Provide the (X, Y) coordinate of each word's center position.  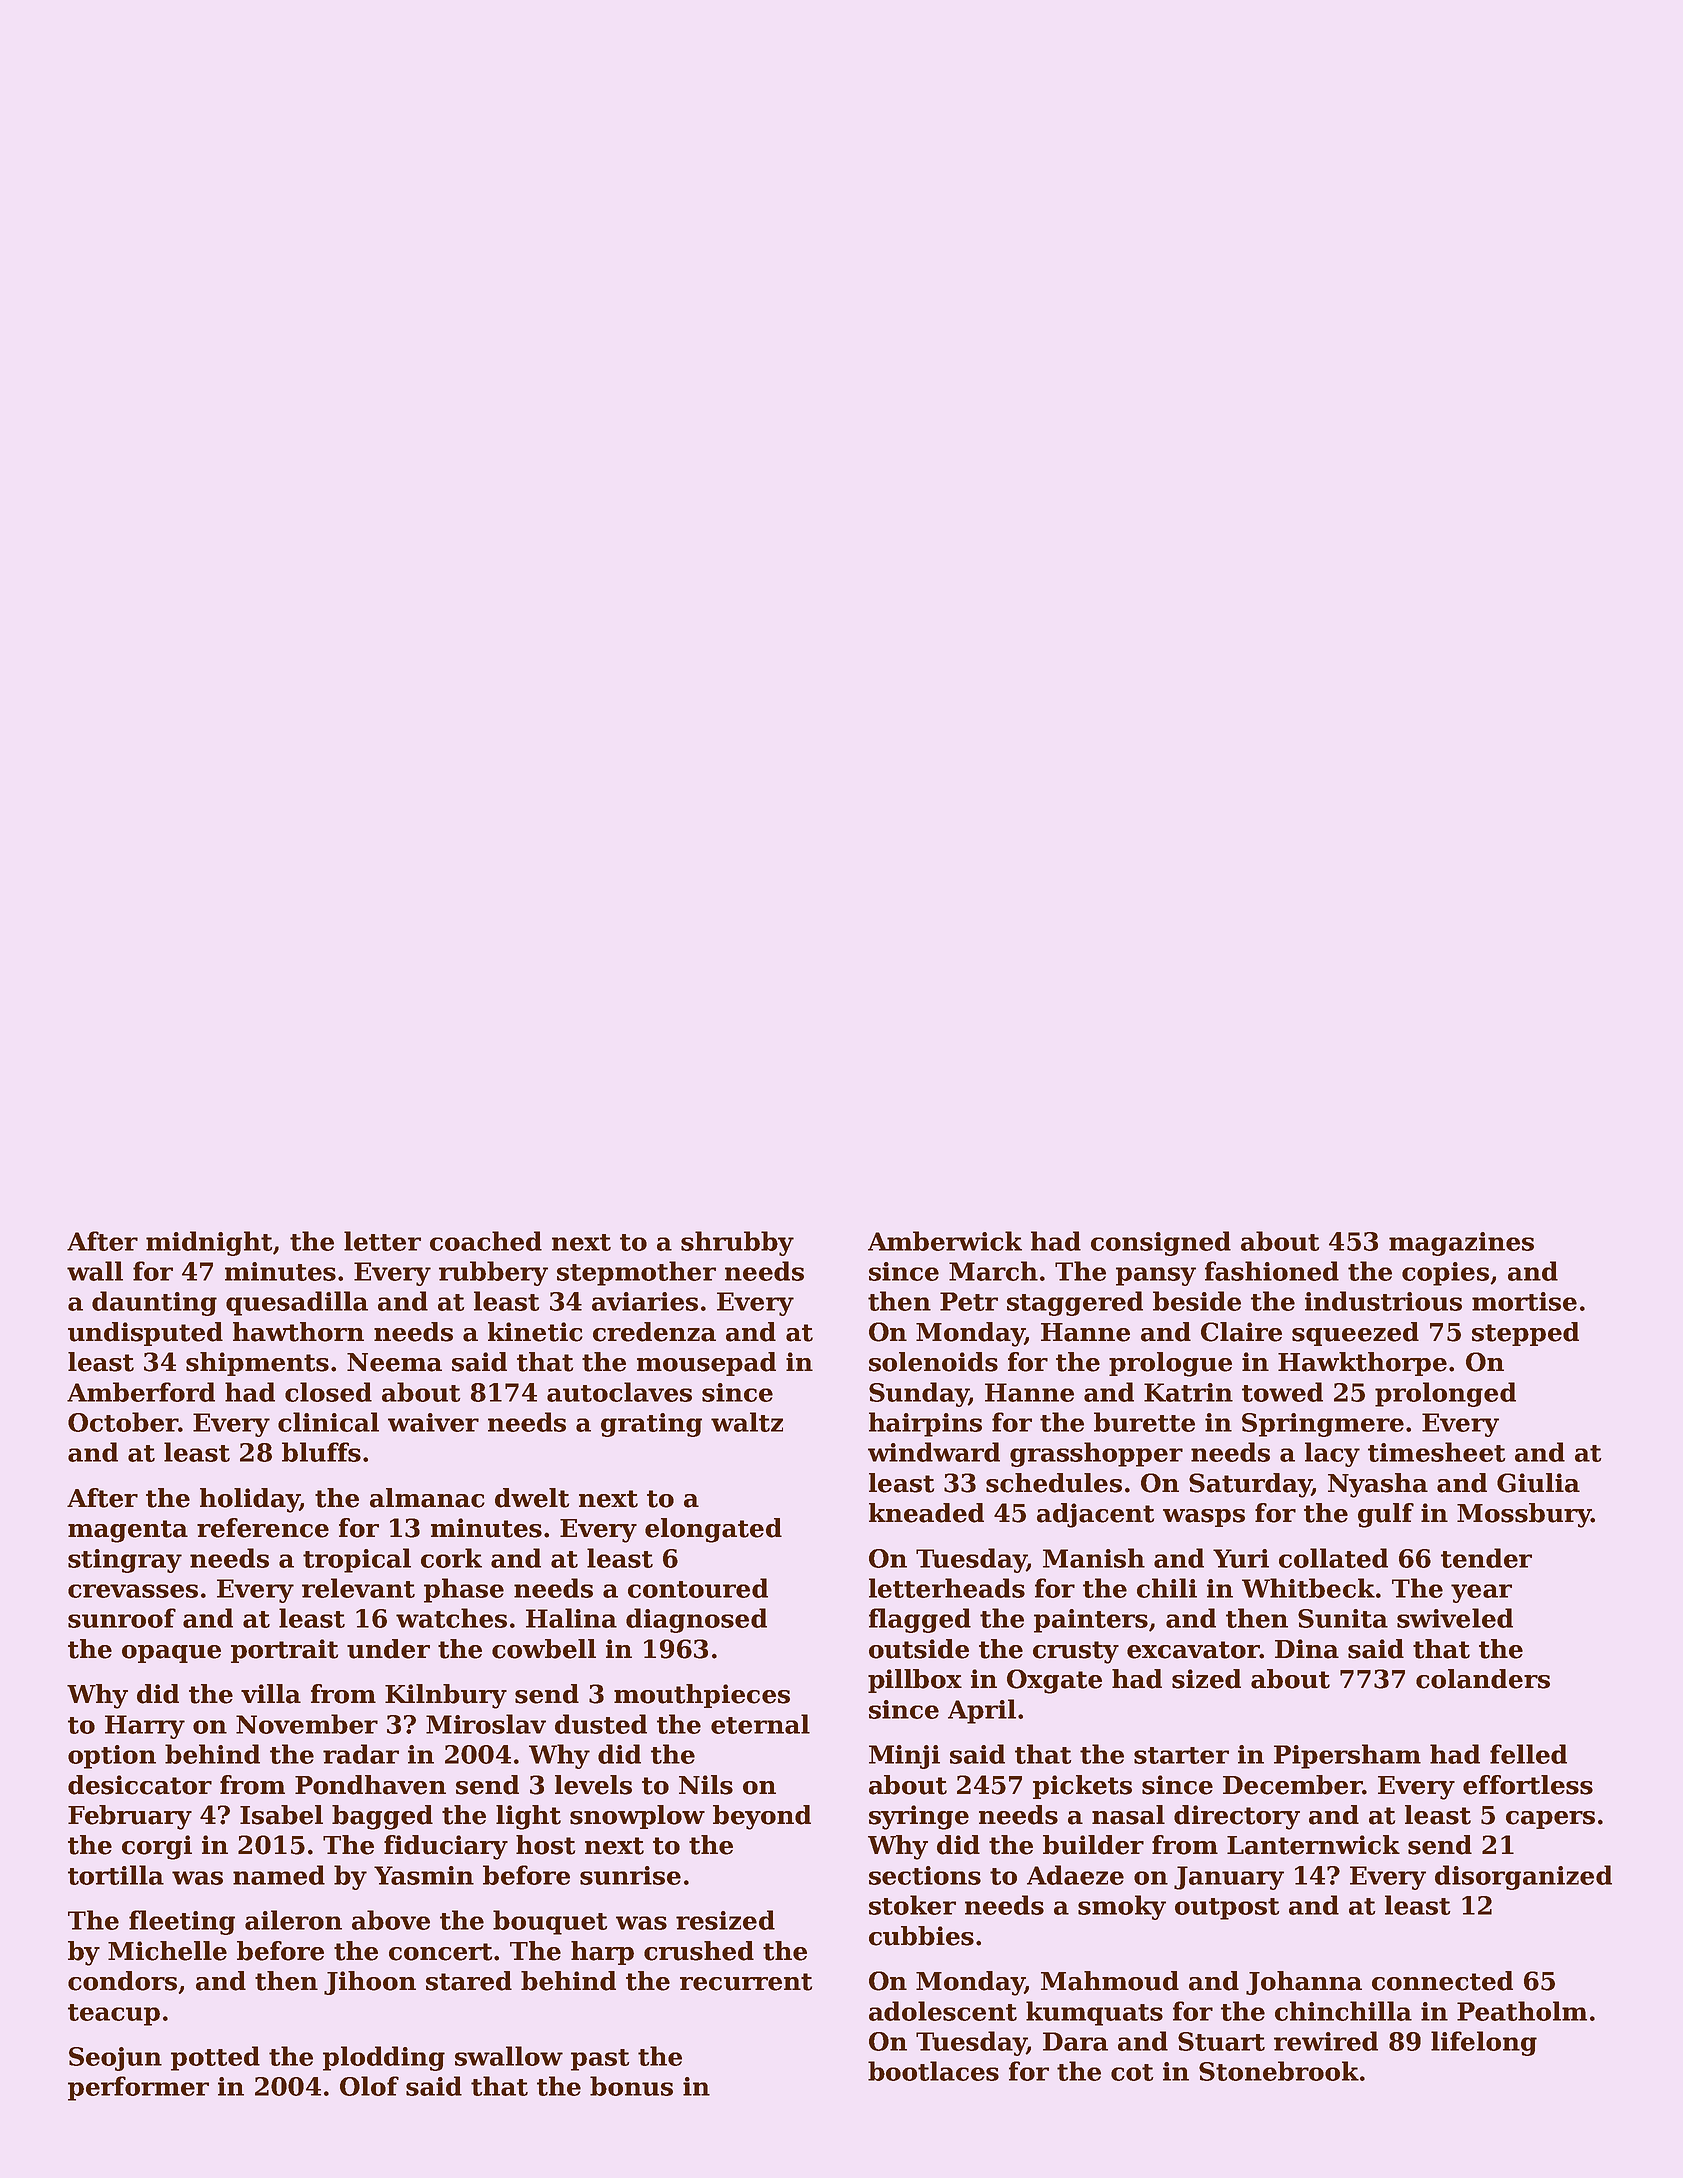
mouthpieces (702, 1696)
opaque (171, 1654)
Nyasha (1378, 1485)
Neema (394, 1362)
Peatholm (1522, 2011)
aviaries (645, 1301)
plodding (384, 2058)
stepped (1525, 1334)
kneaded (926, 1513)
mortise (1524, 1301)
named (279, 1875)
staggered (1075, 1303)
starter (1181, 1755)
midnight (209, 1243)
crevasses (133, 1591)
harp (602, 1953)
